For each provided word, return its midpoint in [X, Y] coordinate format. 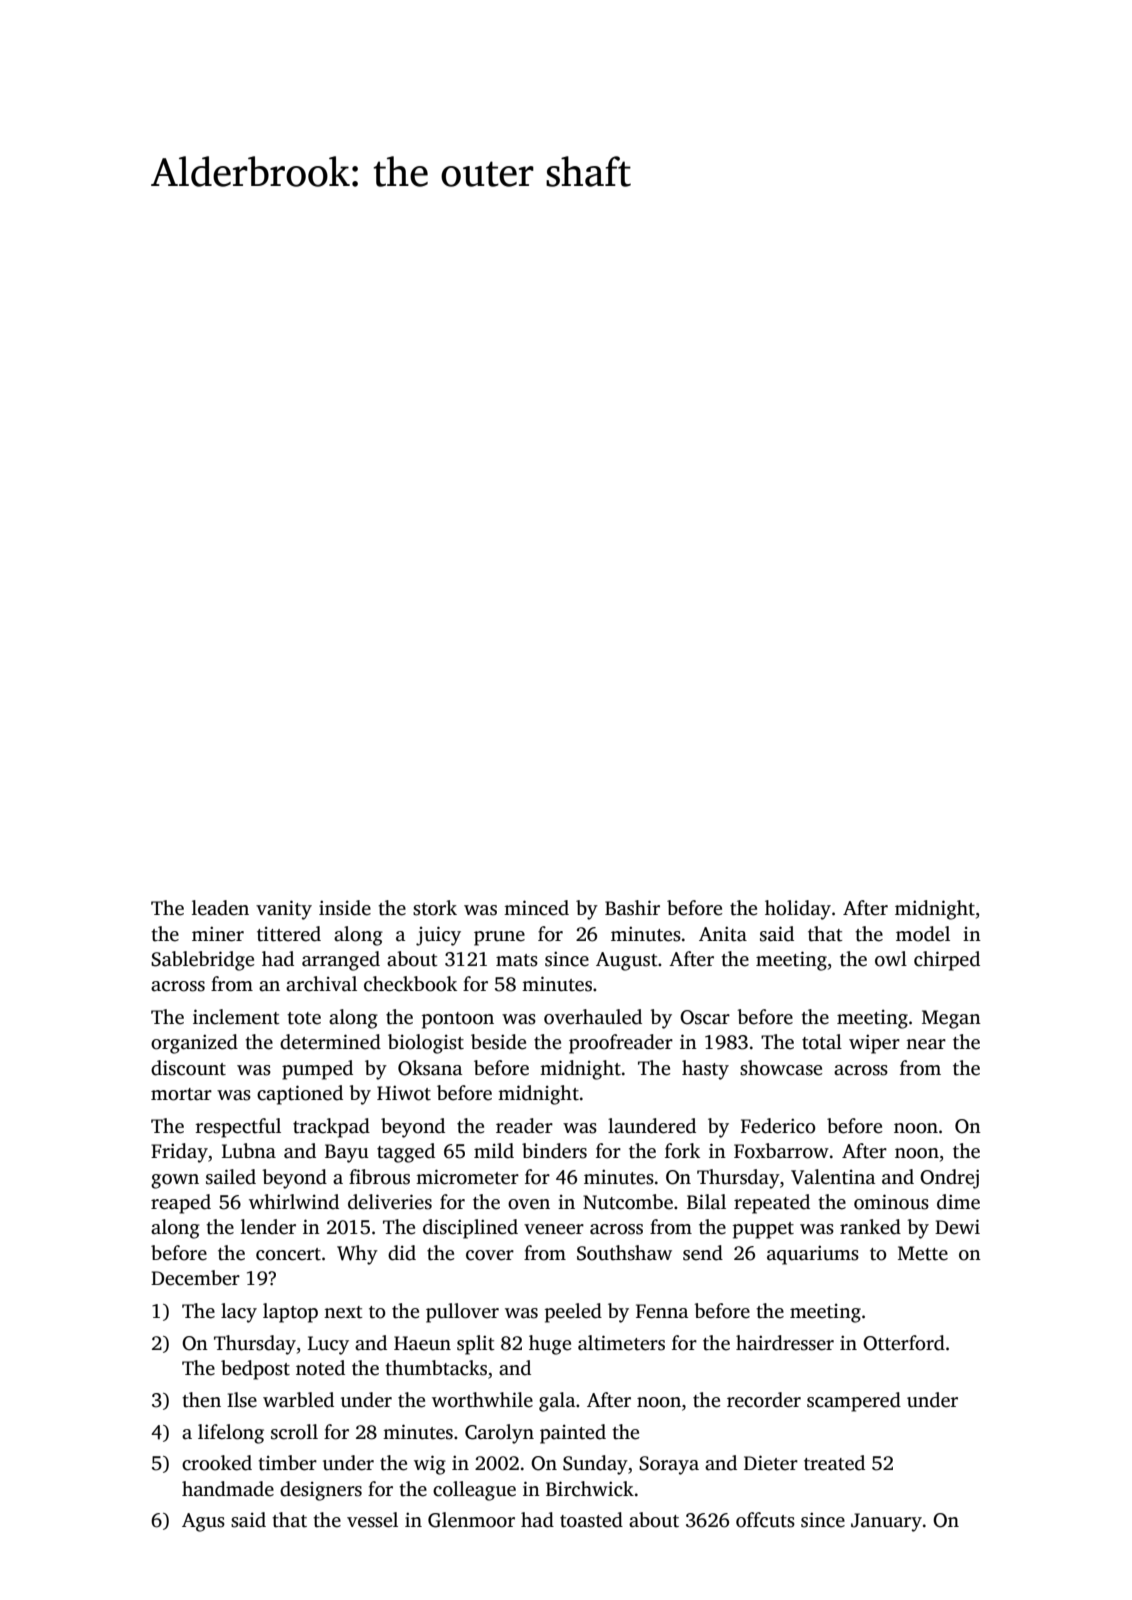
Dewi [957, 1227]
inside [345, 908]
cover [490, 1255]
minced [536, 908]
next [343, 1312]
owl [891, 959]
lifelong [231, 1434]
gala [557, 1402]
